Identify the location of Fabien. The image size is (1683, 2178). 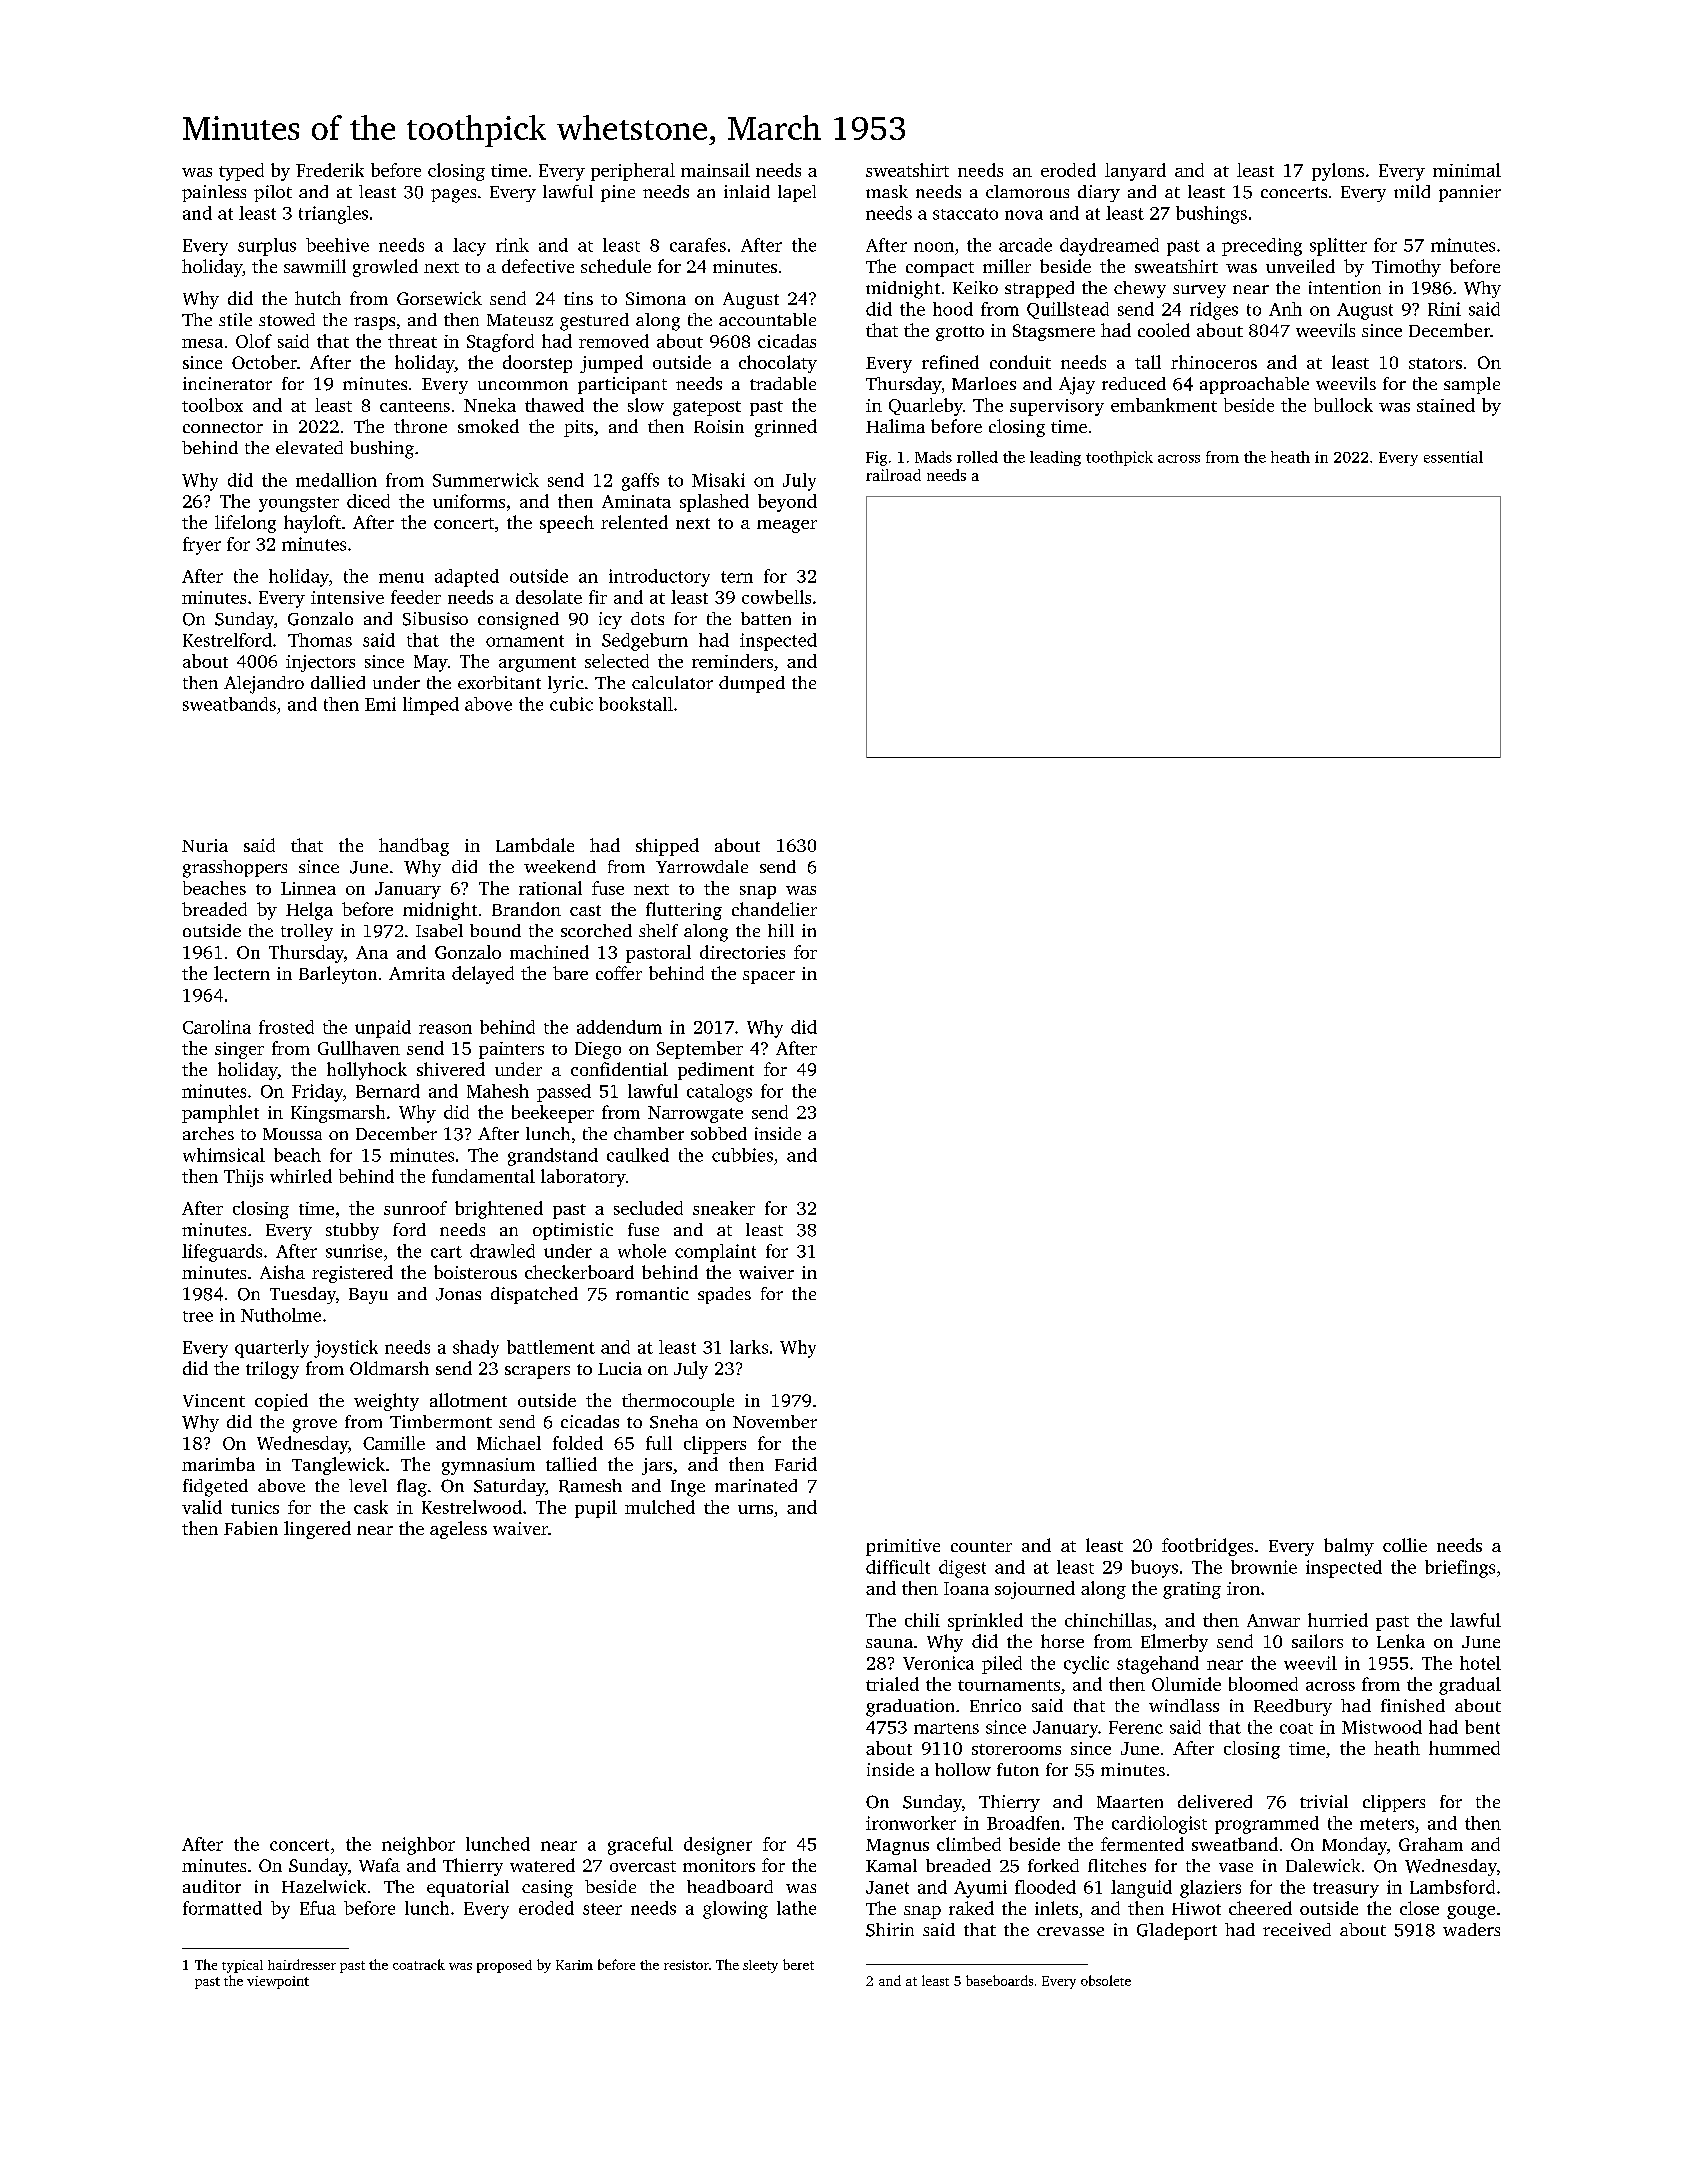
(251, 1528).
